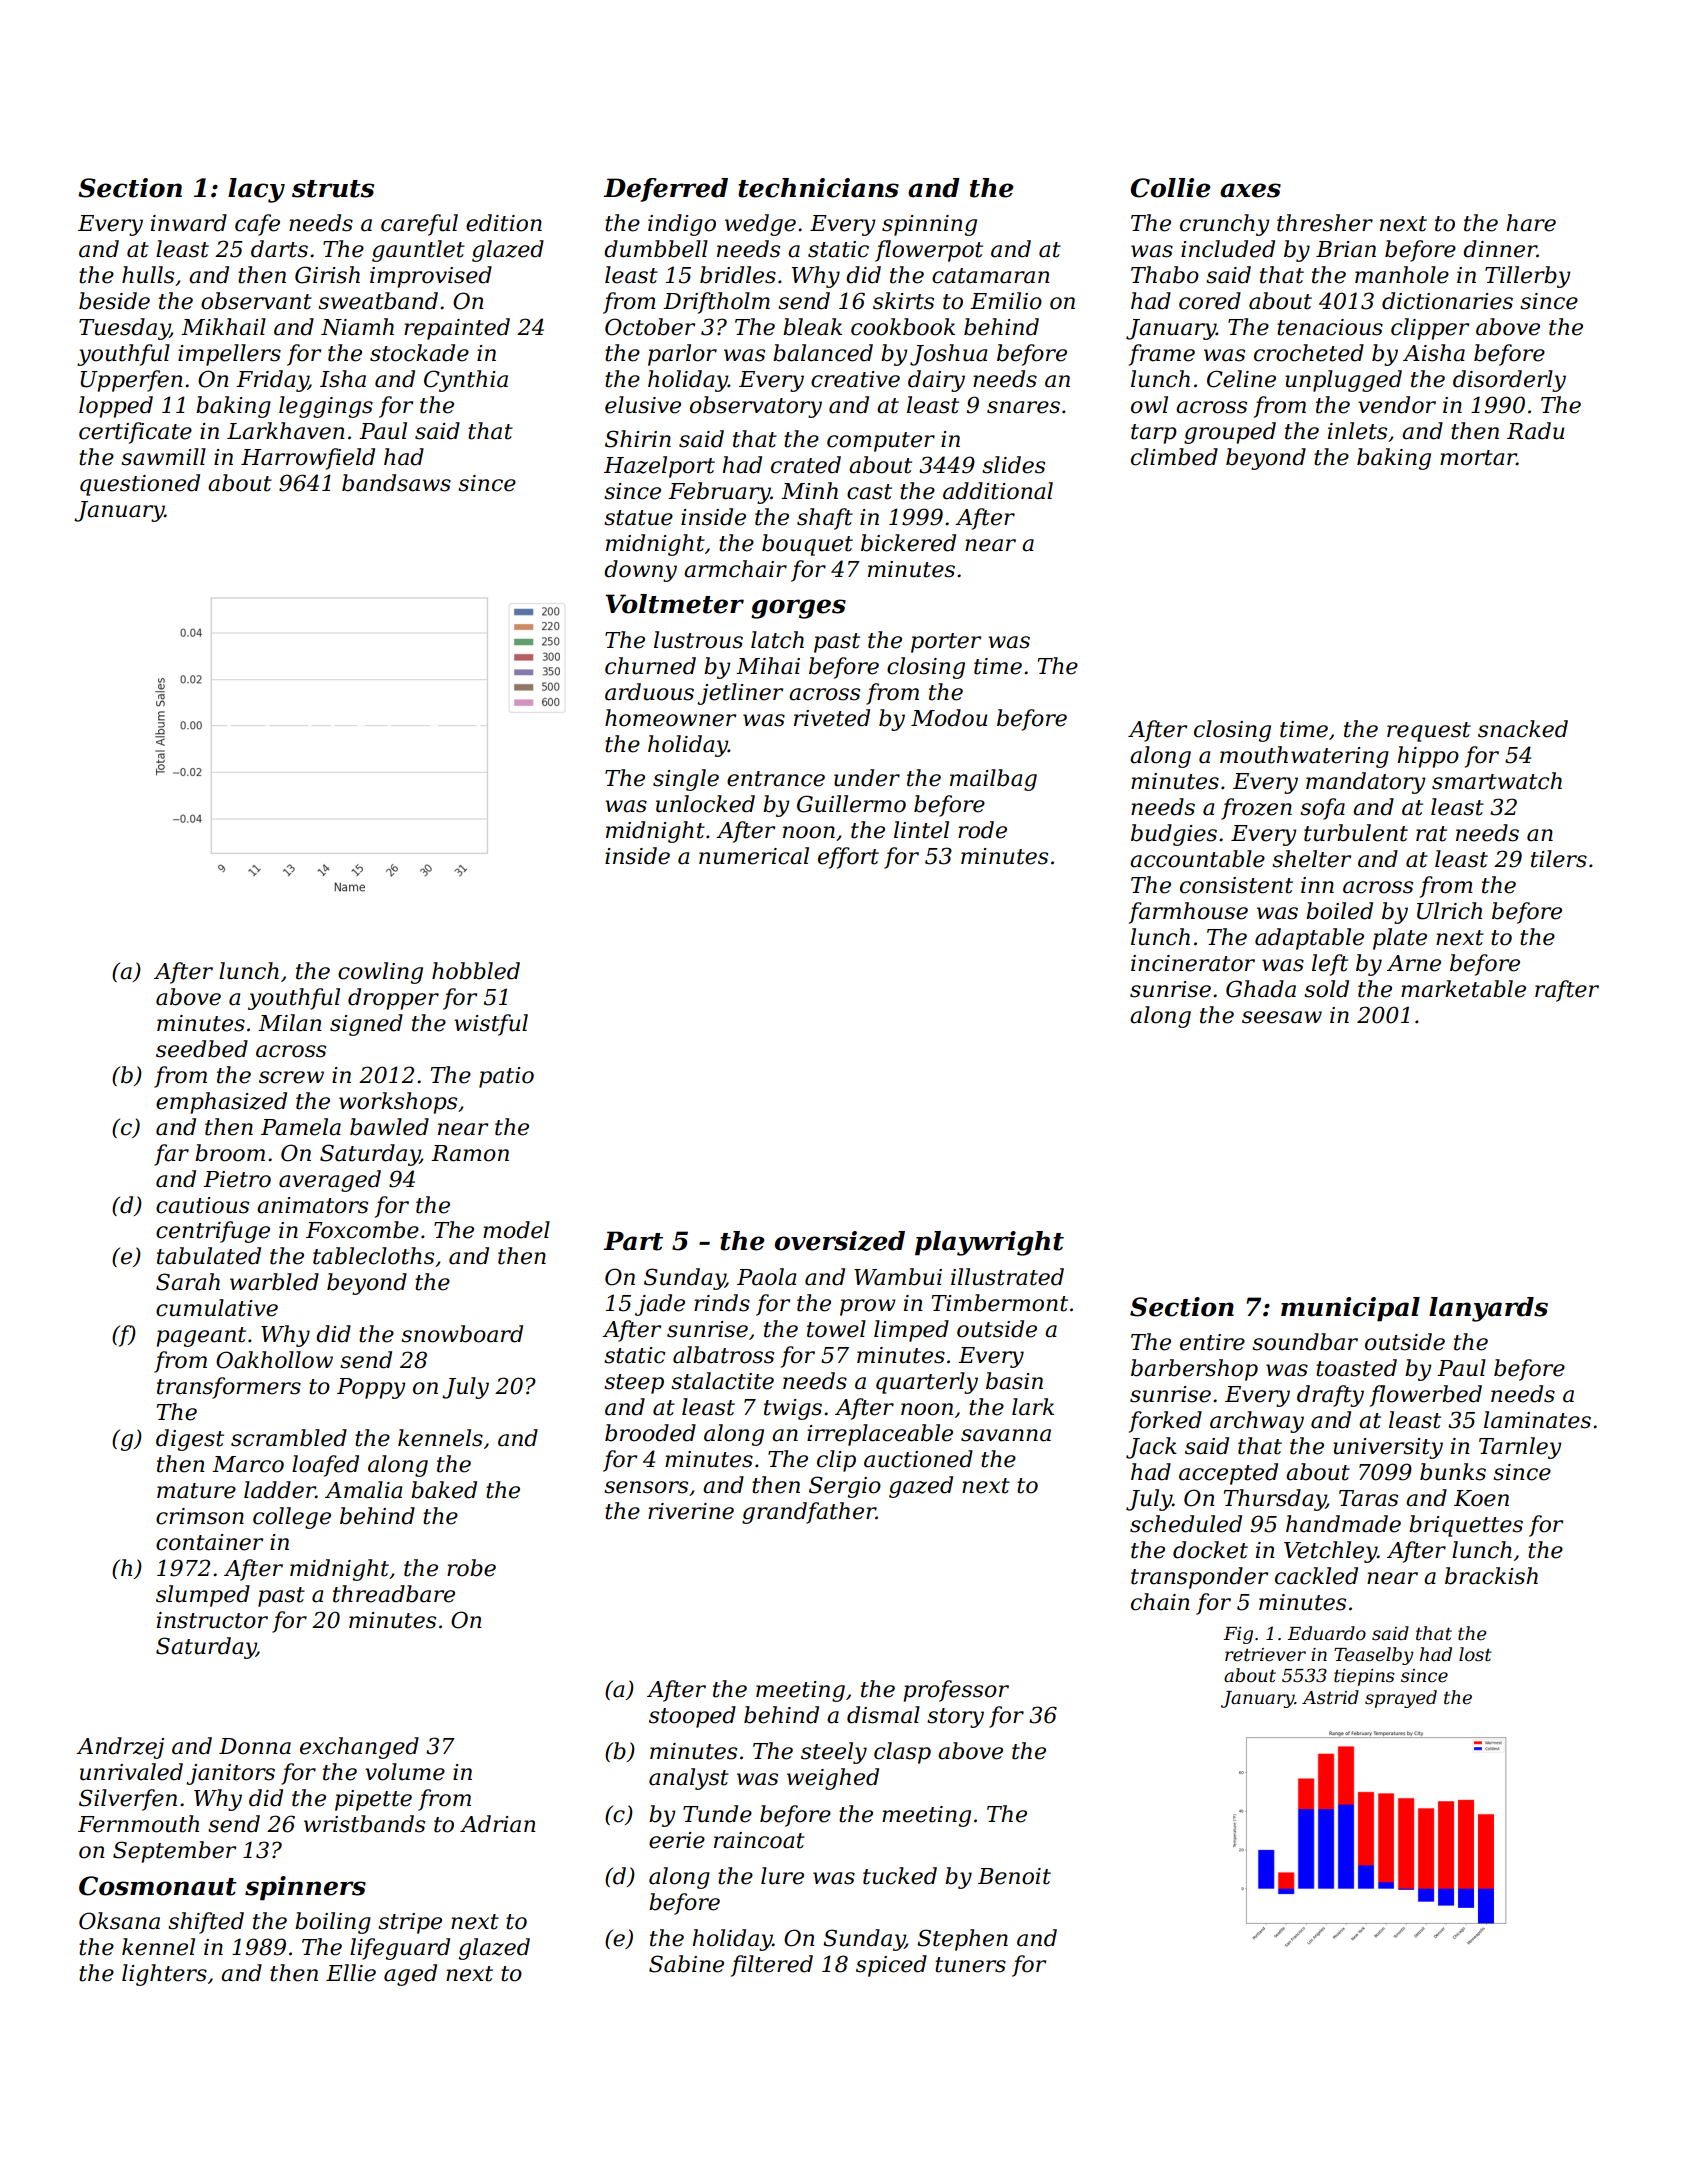 The height and width of the document is (2178, 1683). What do you see at coordinates (398, 1103) in the document?
I see `workshops` at bounding box center [398, 1103].
